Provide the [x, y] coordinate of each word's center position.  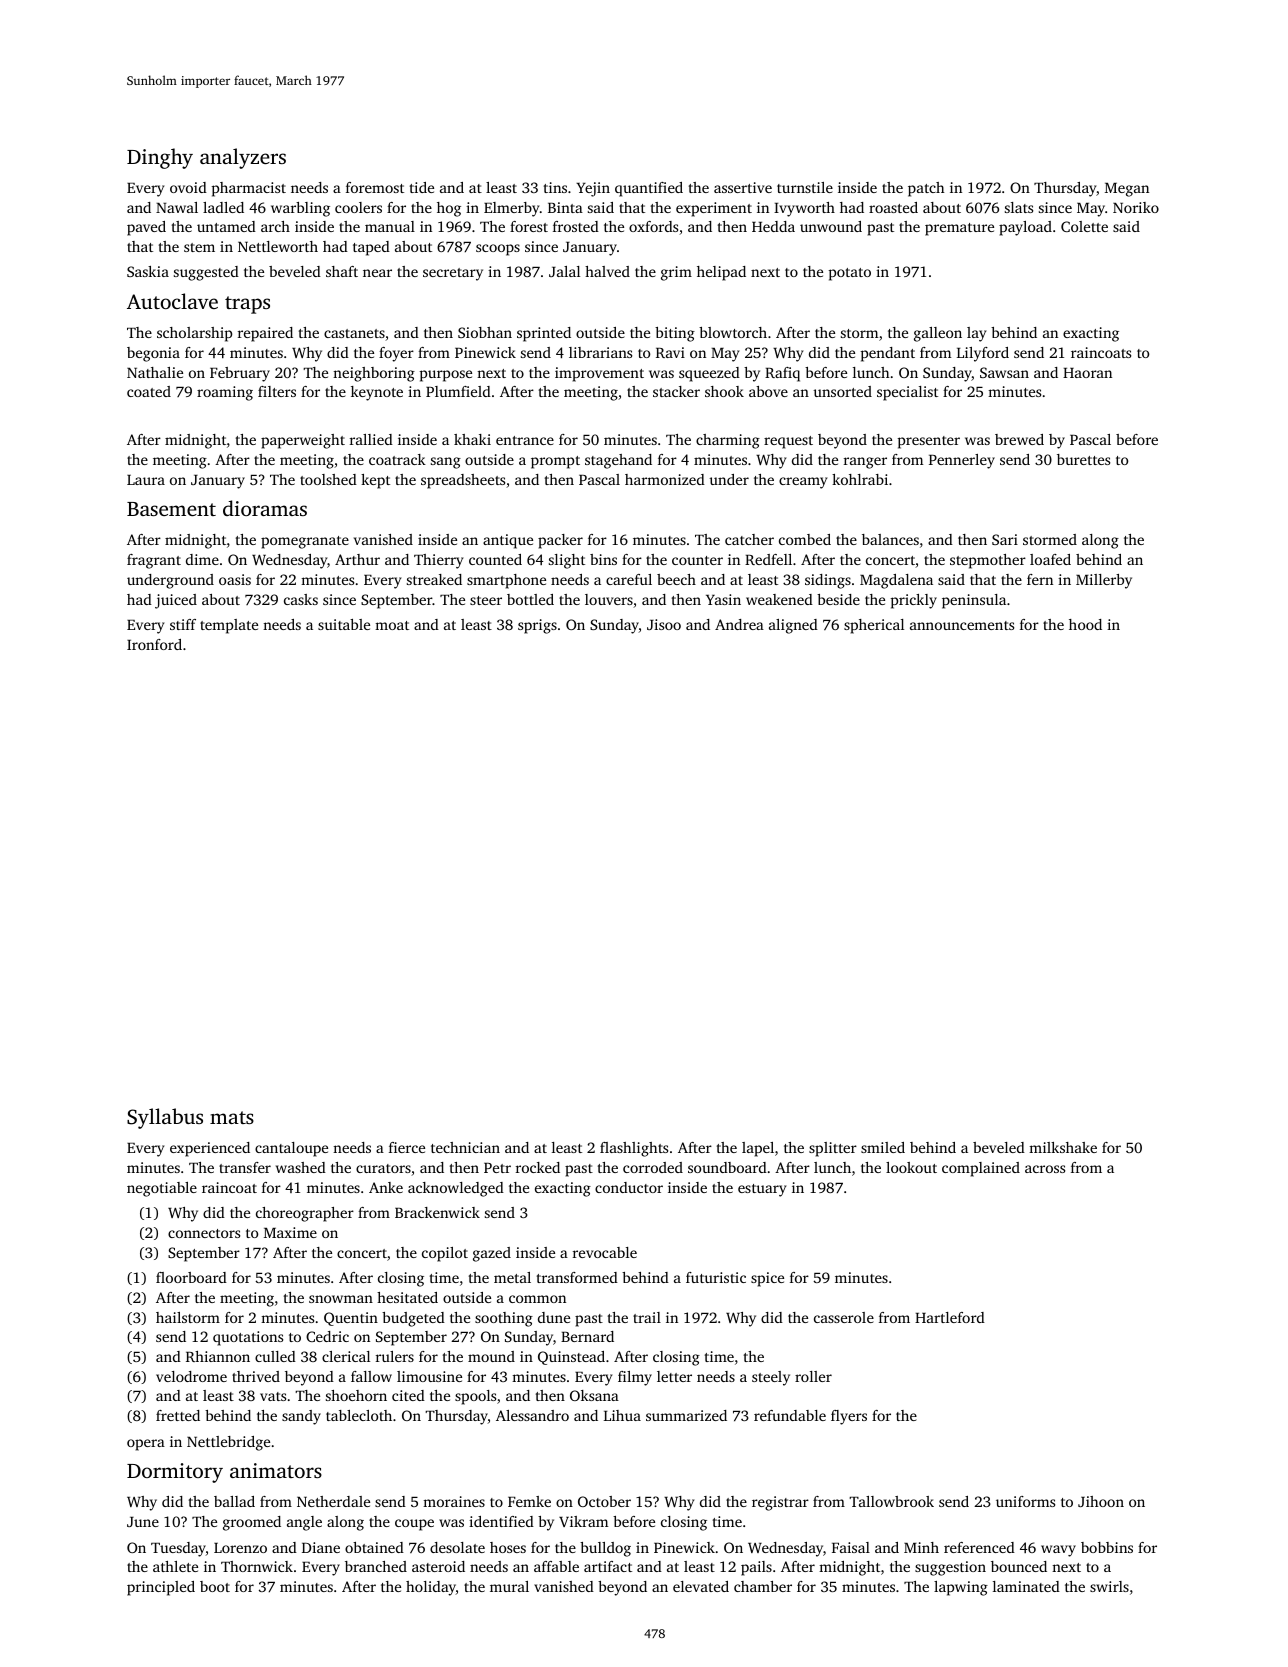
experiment [714, 209]
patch [926, 189]
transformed [577, 1277]
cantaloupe [291, 1149]
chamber [763, 1586]
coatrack [397, 459]
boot [215, 1586]
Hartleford [950, 1317]
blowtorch [733, 332]
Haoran [1087, 373]
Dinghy [160, 158]
